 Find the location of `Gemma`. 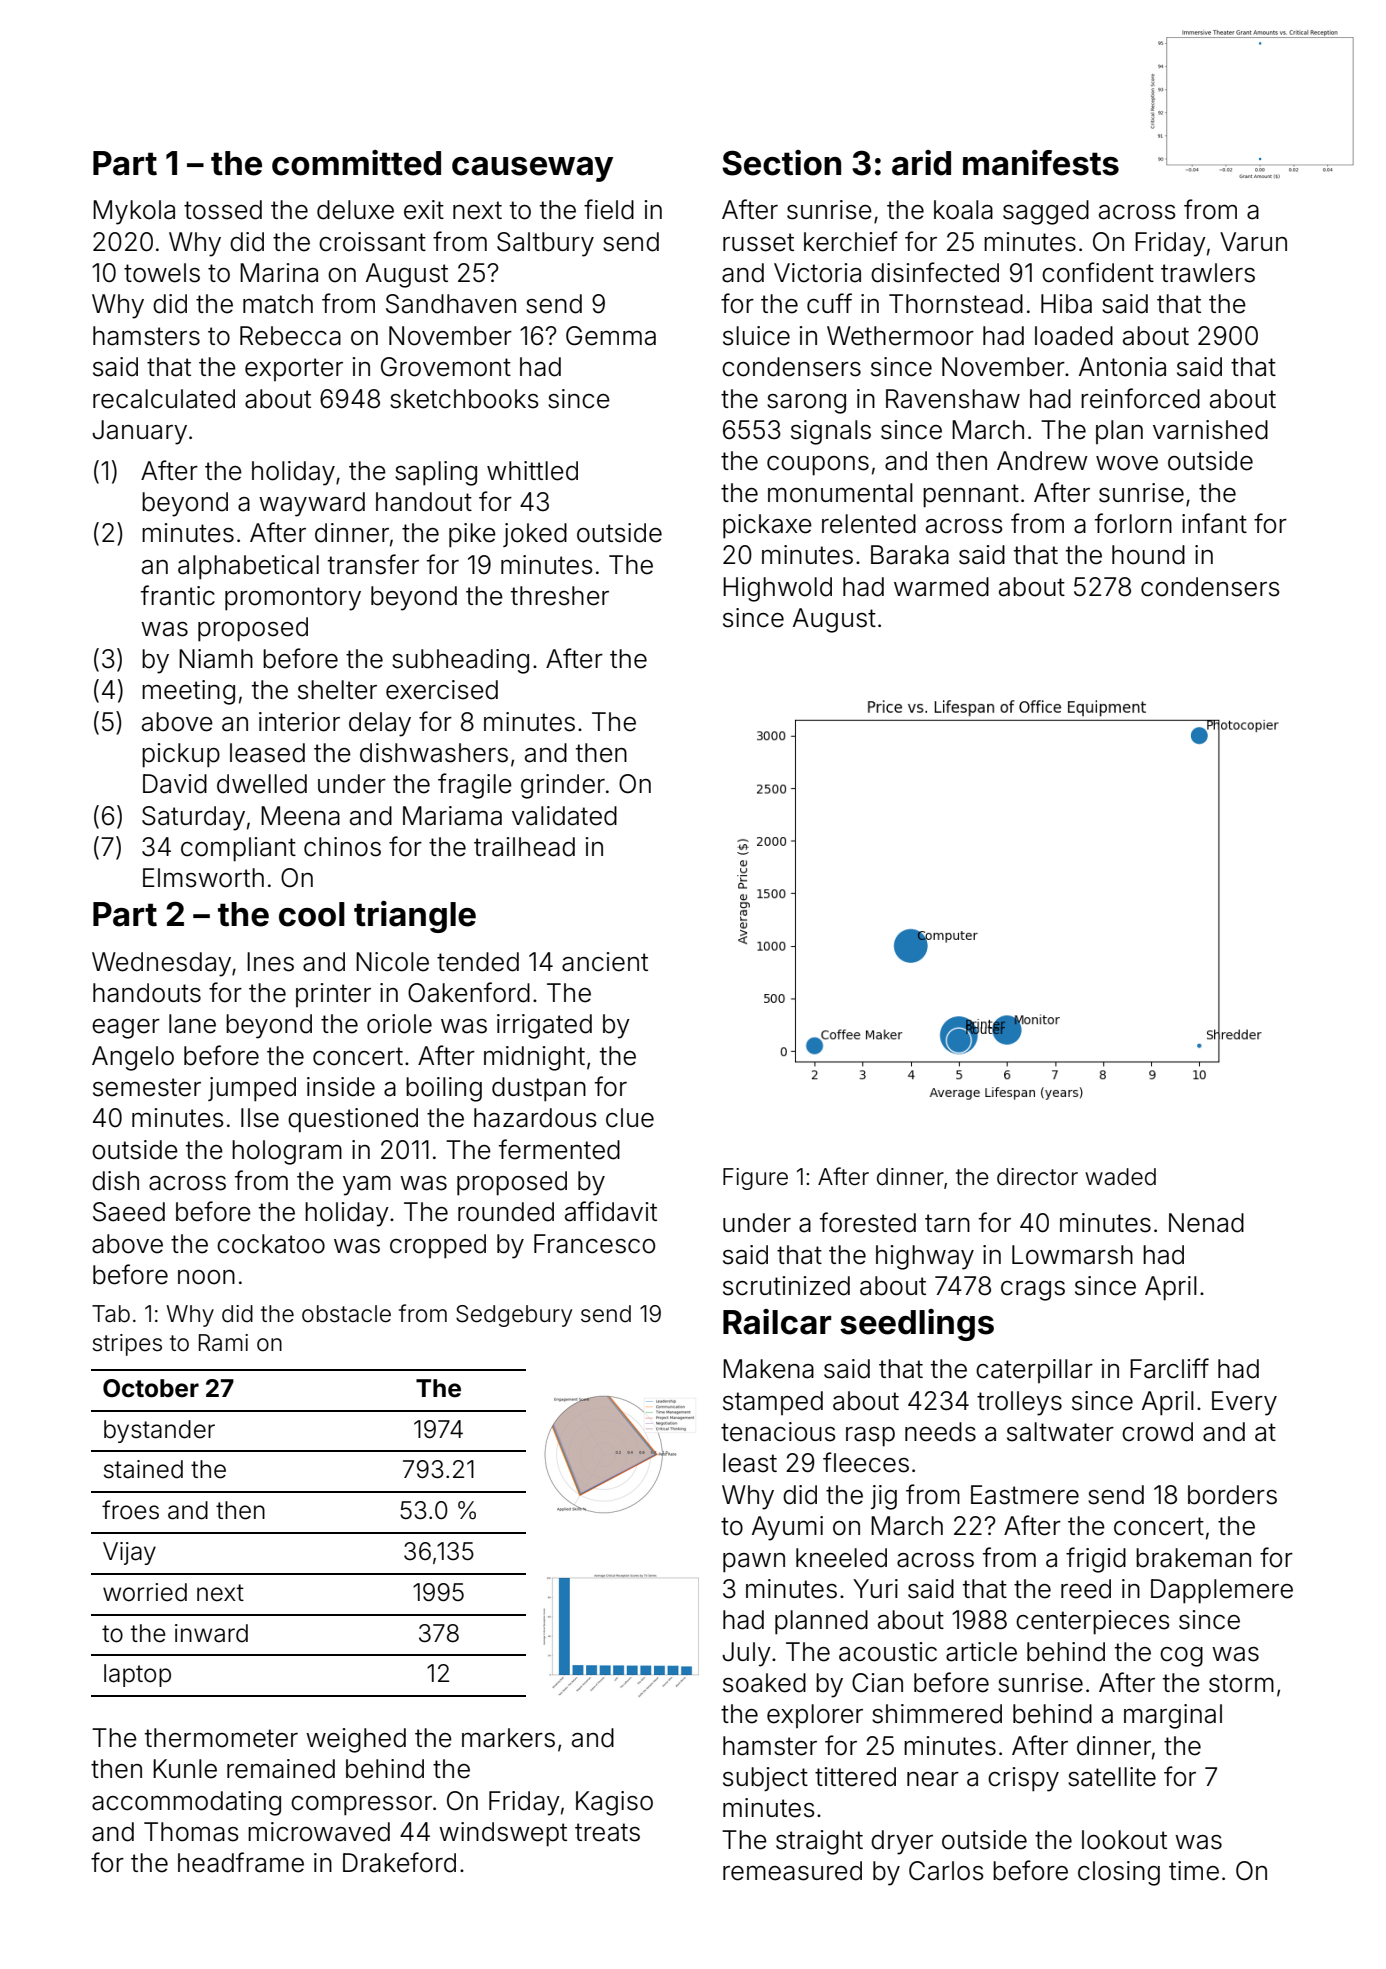

Gemma is located at coordinates (611, 336).
